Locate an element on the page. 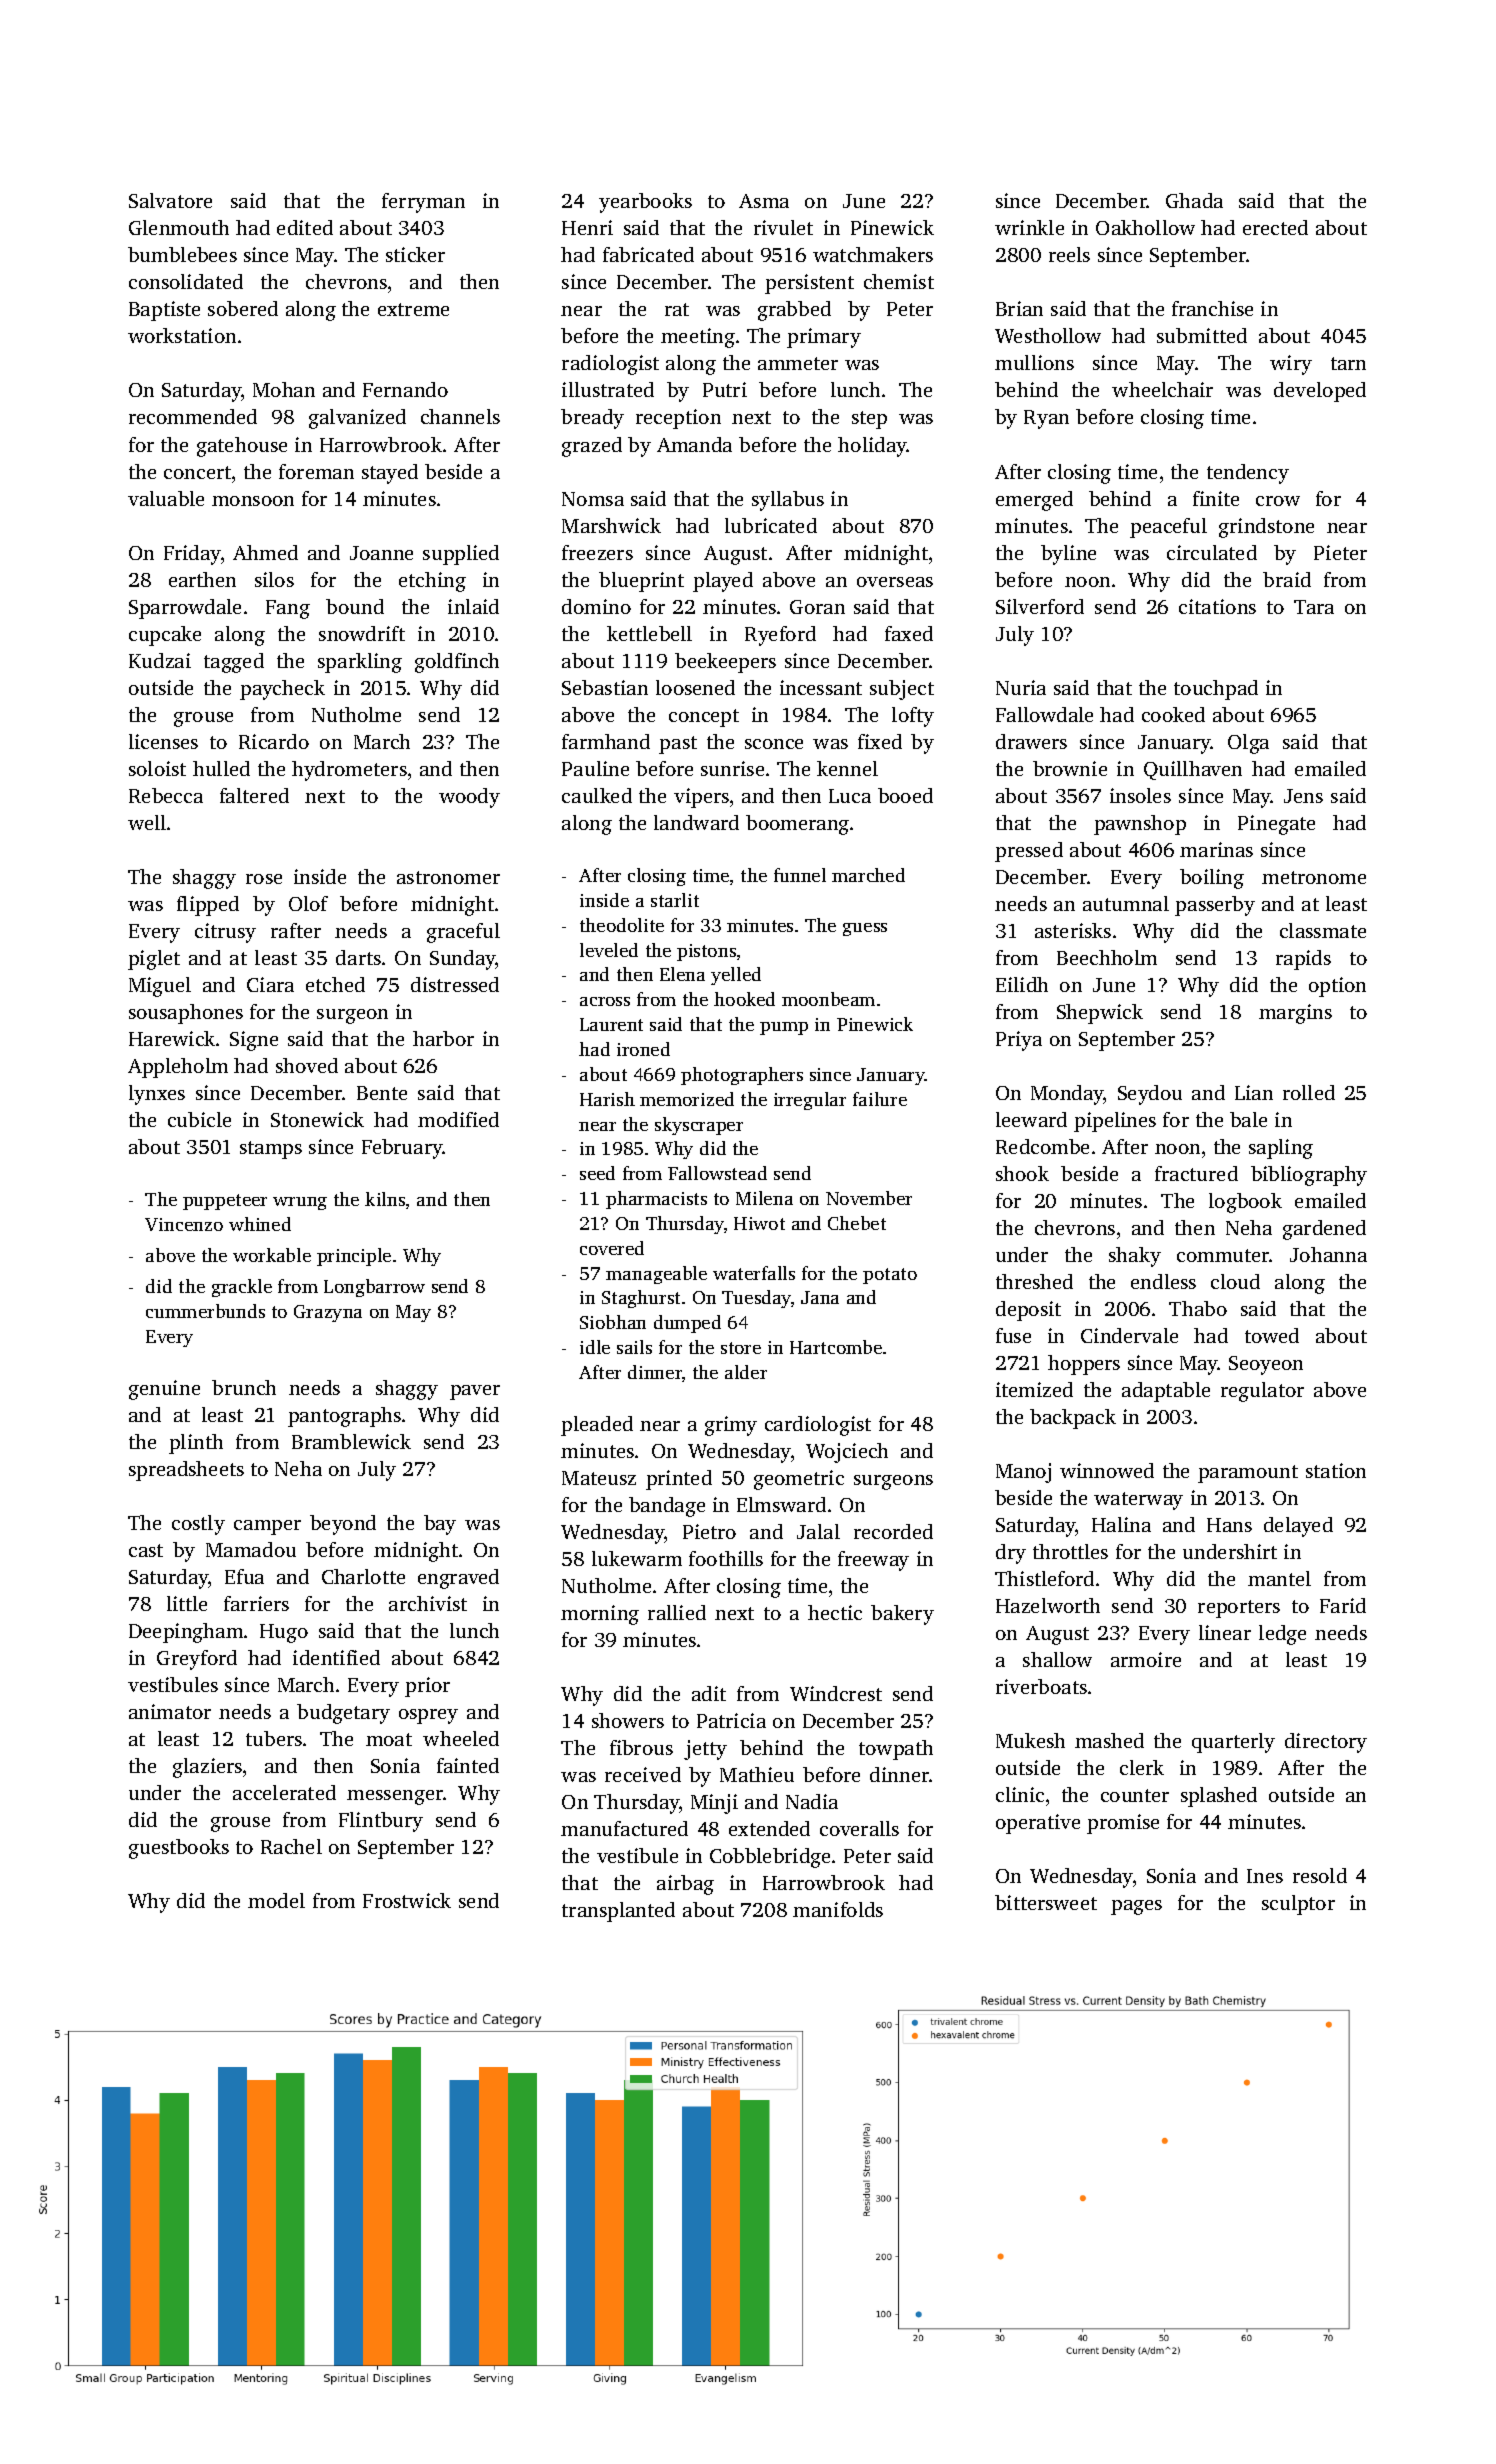  ammeter is located at coordinates (798, 363).
